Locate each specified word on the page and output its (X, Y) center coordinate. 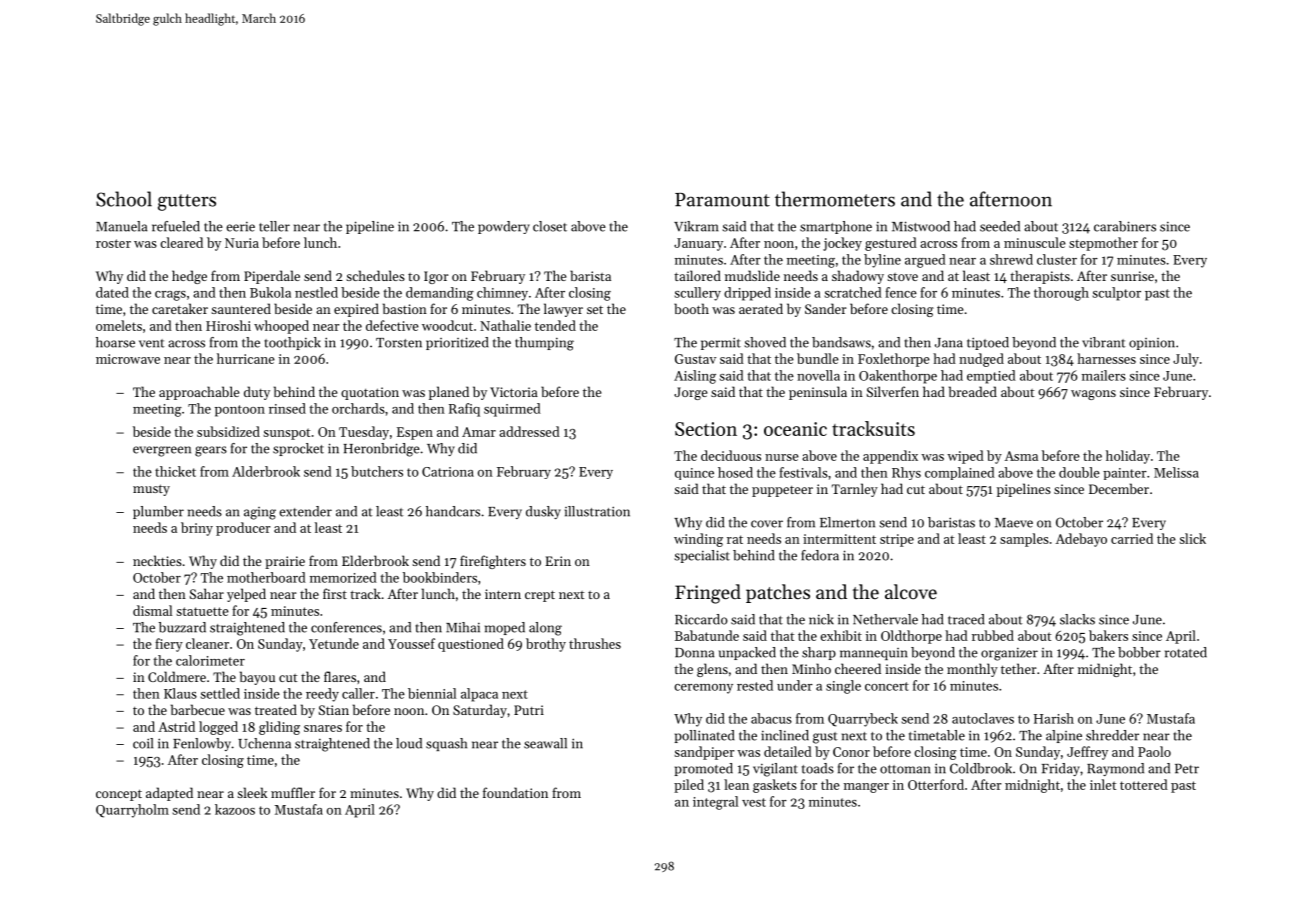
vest (754, 802)
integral (715, 803)
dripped (747, 294)
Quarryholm (132, 811)
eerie (240, 227)
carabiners (1125, 226)
